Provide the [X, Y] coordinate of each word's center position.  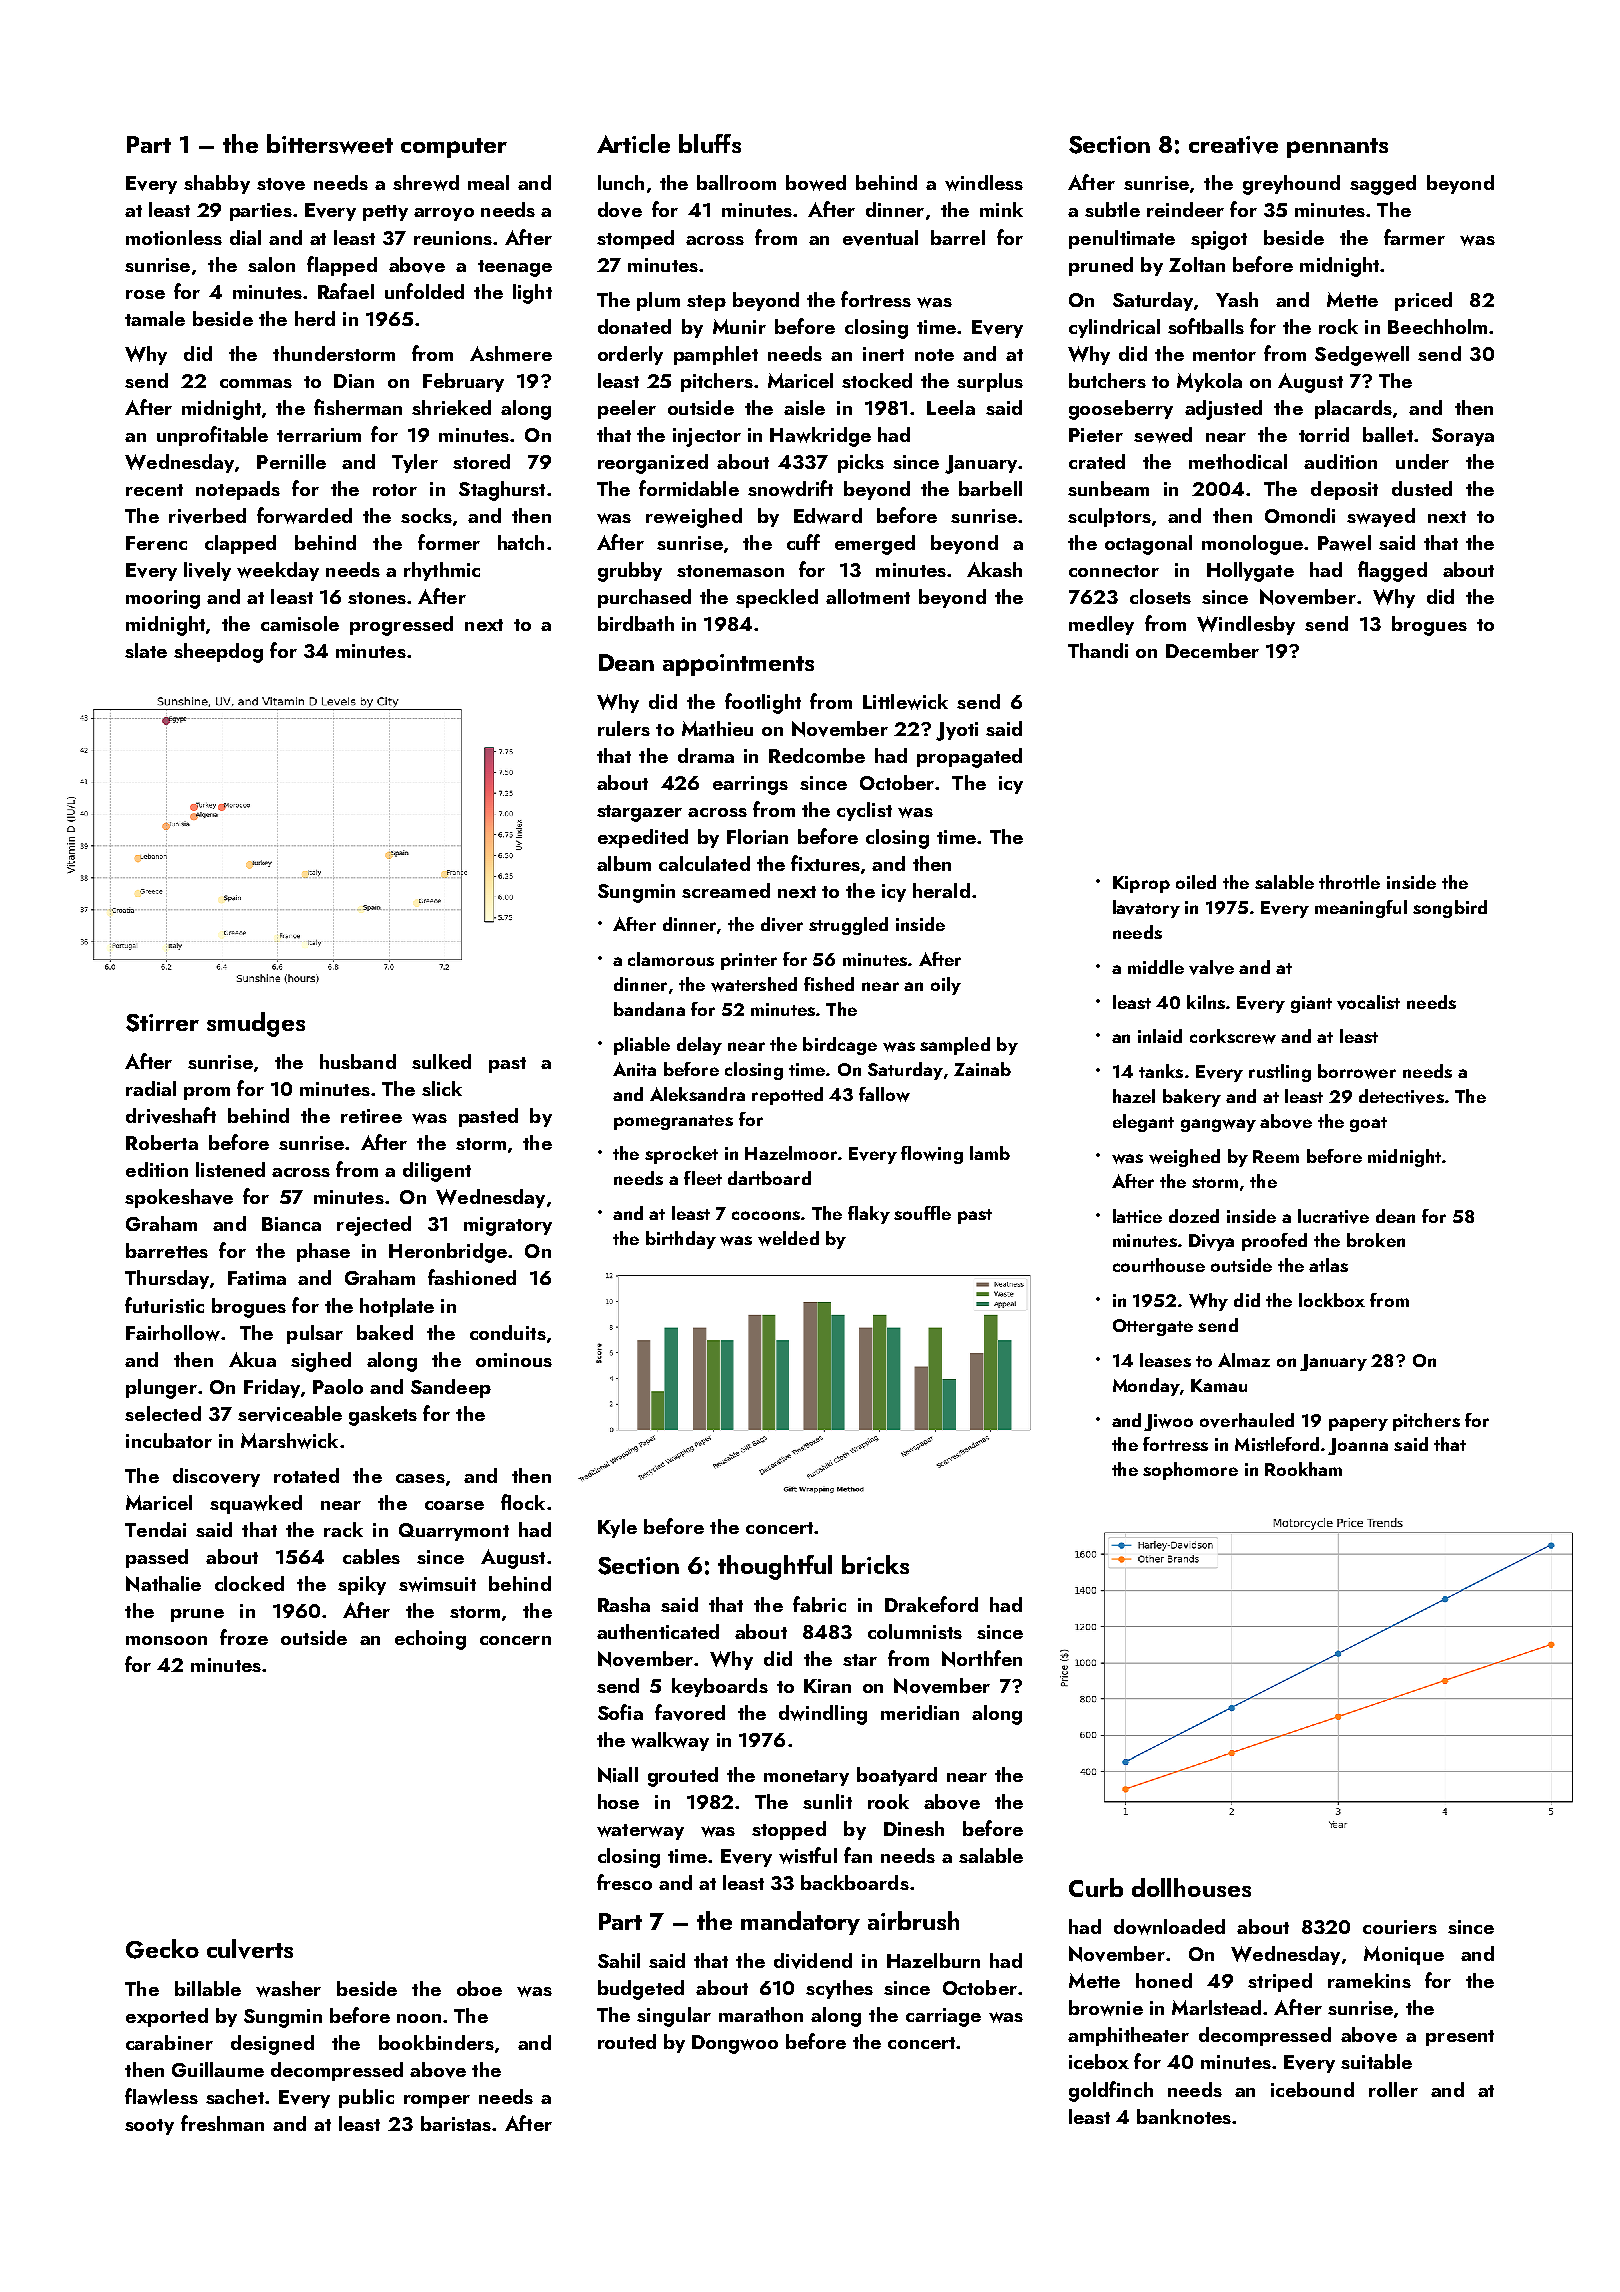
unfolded [424, 291]
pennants [1337, 148]
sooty [149, 2127]
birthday [681, 1240]
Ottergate [1153, 1327]
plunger [161, 1389]
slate [146, 650]
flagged [1392, 571]
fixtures [825, 863]
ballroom [736, 182]
